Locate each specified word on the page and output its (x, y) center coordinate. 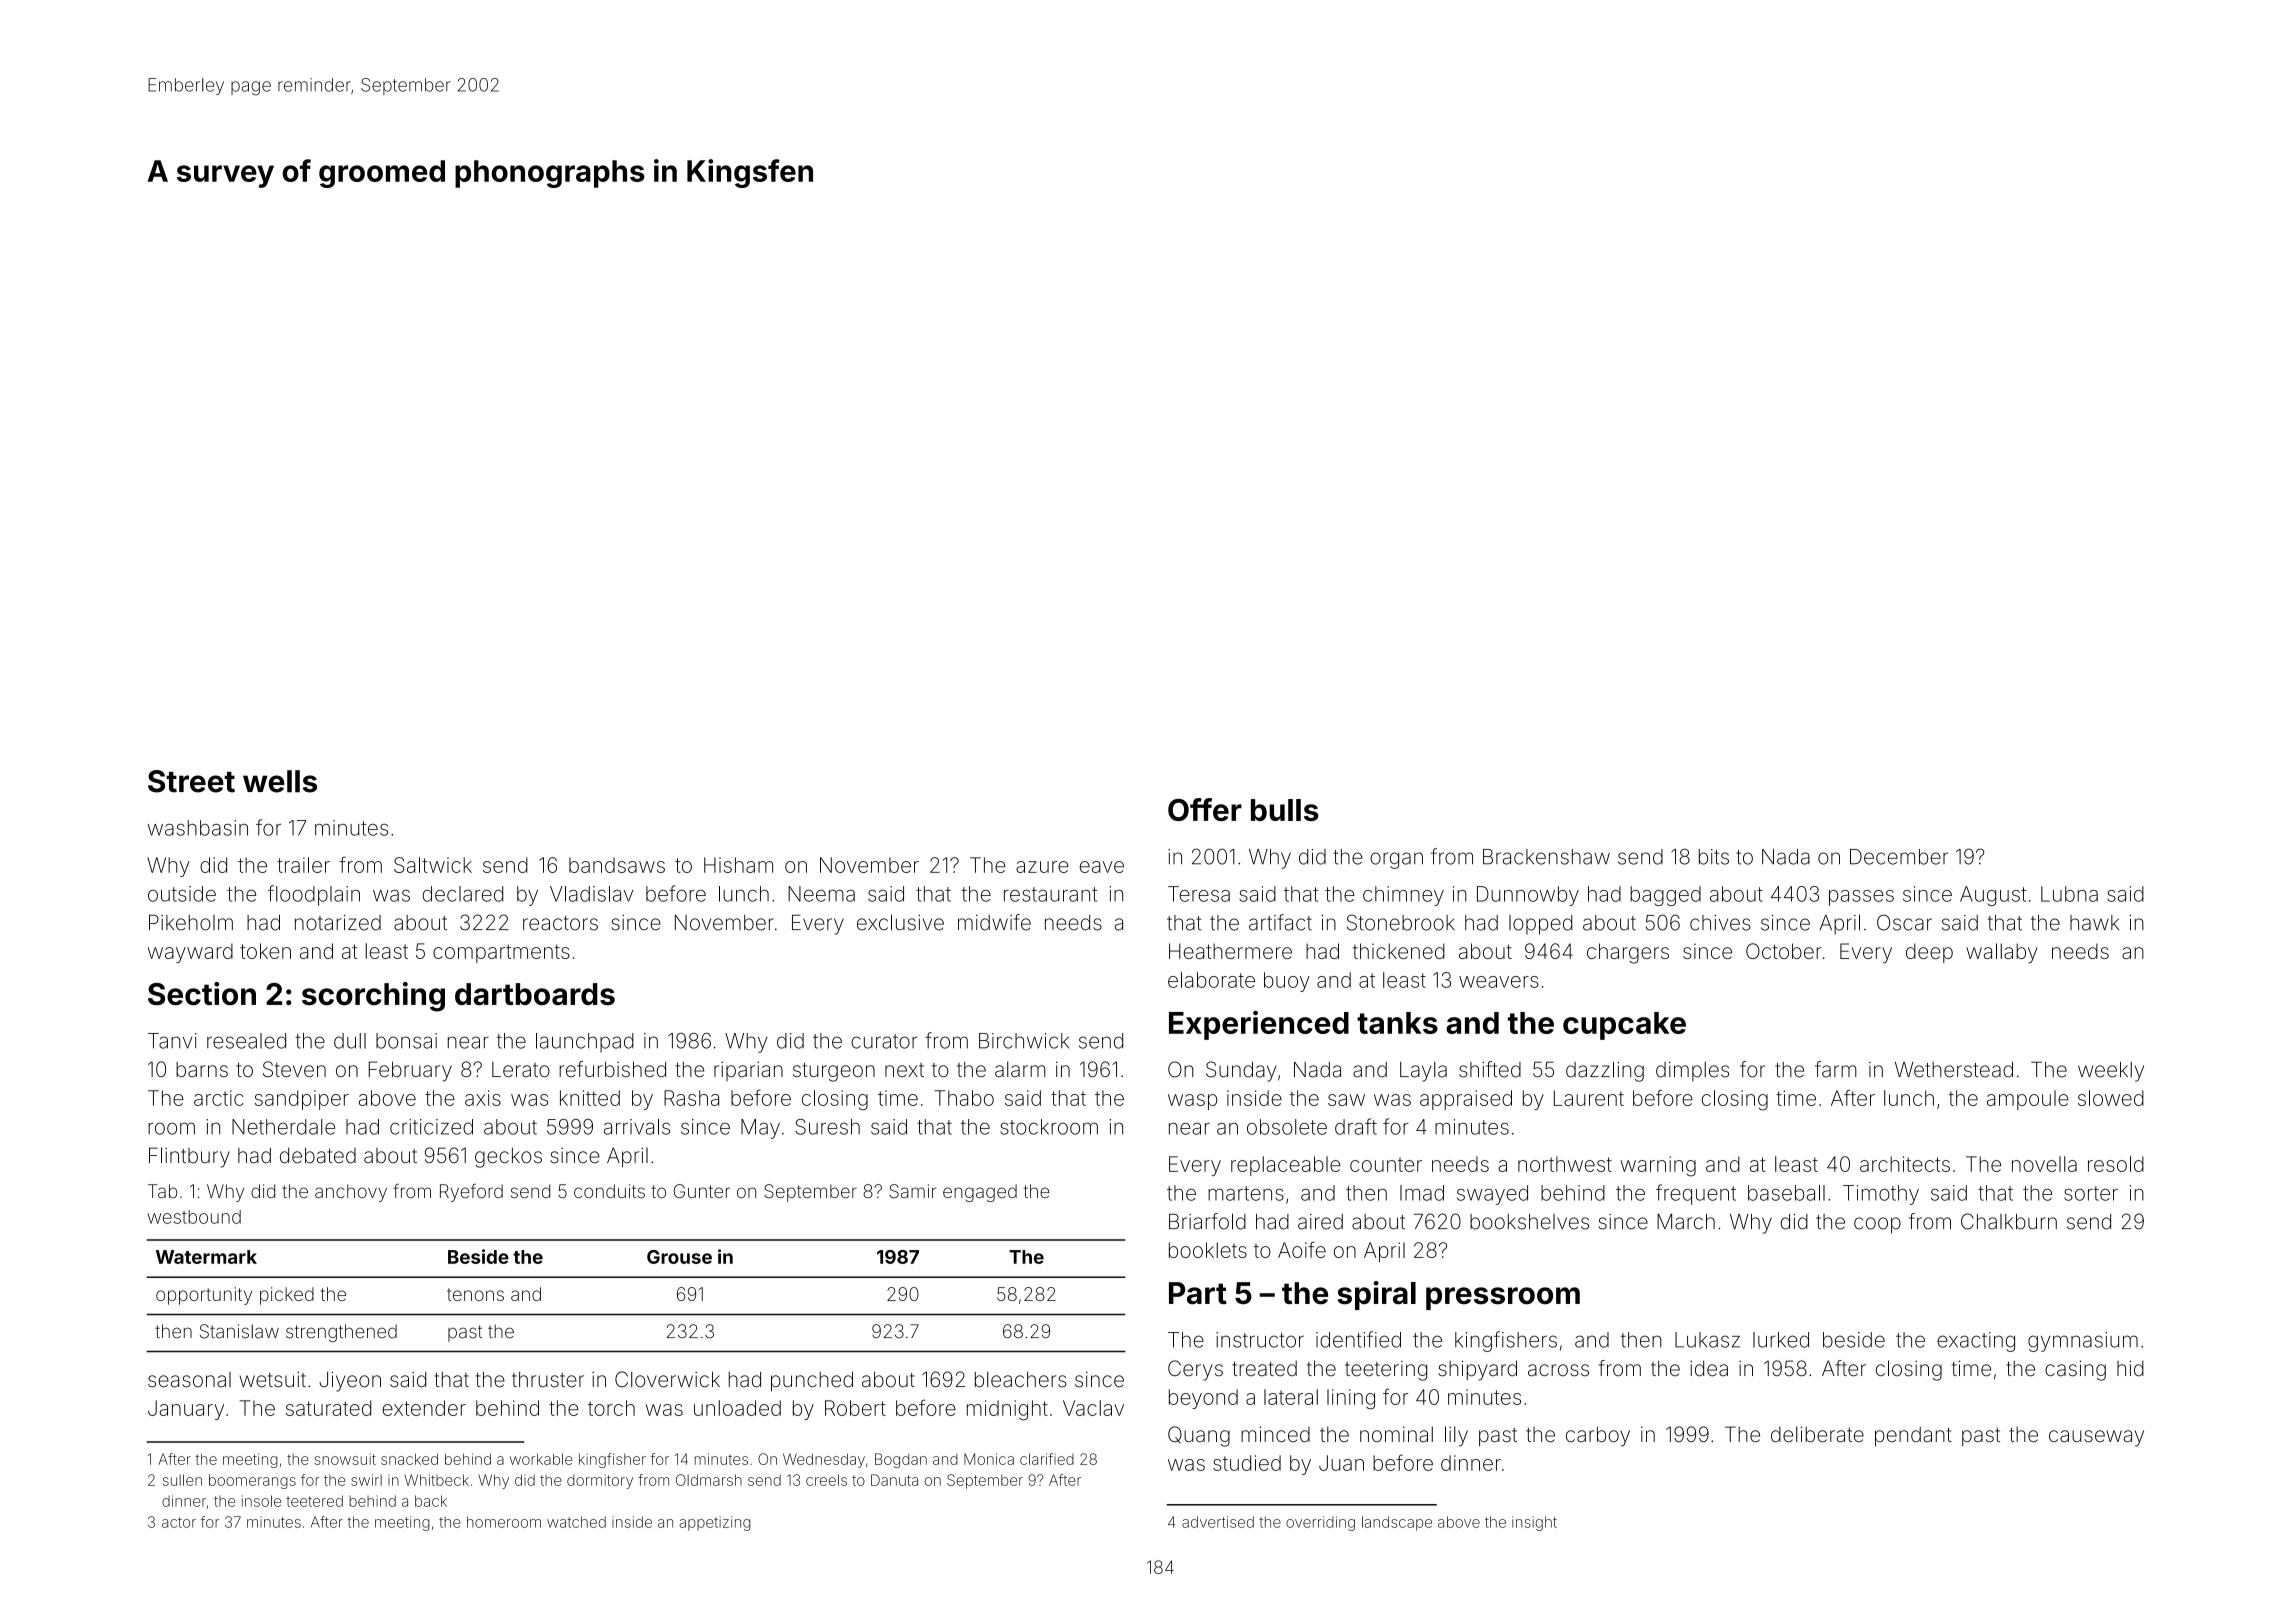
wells (280, 781)
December (1899, 857)
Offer (1205, 809)
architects (1905, 1164)
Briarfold (1207, 1221)
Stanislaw (239, 1331)
